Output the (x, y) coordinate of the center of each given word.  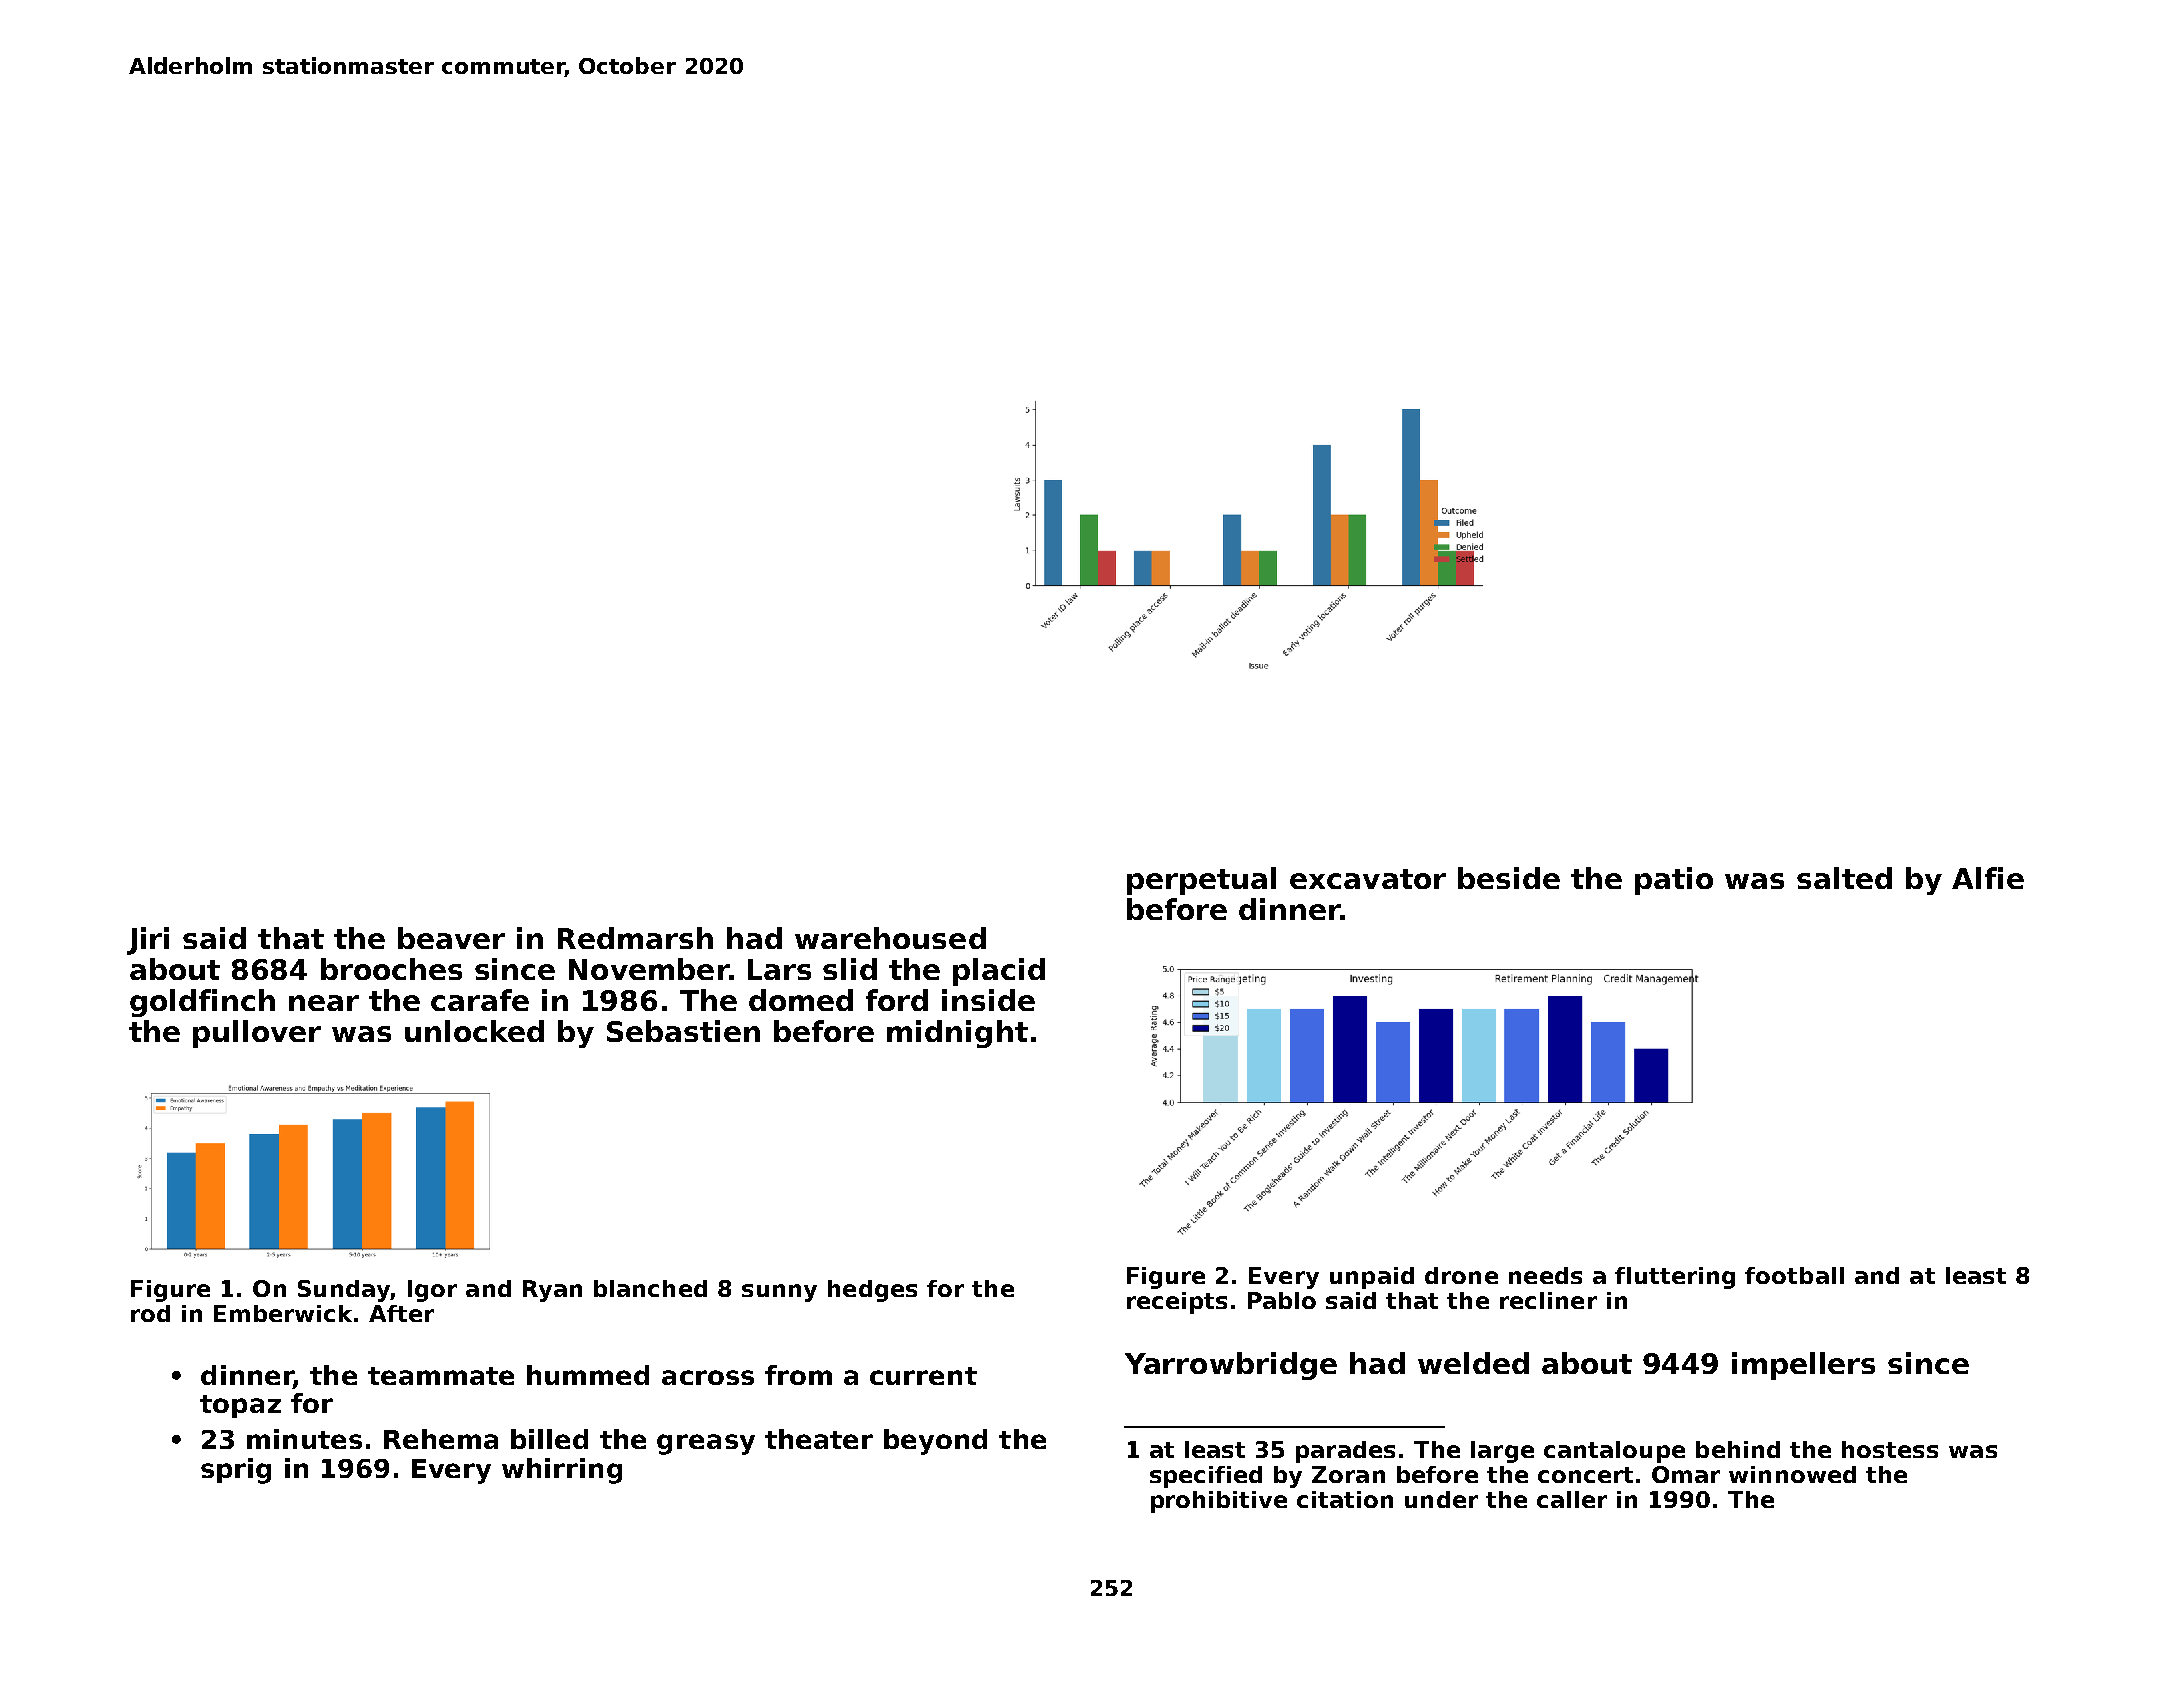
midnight (957, 1034)
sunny (779, 1293)
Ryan (552, 1291)
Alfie (1988, 878)
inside (988, 1000)
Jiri (148, 941)
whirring (562, 1471)
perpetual (1201, 881)
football (1794, 1275)
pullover (257, 1034)
